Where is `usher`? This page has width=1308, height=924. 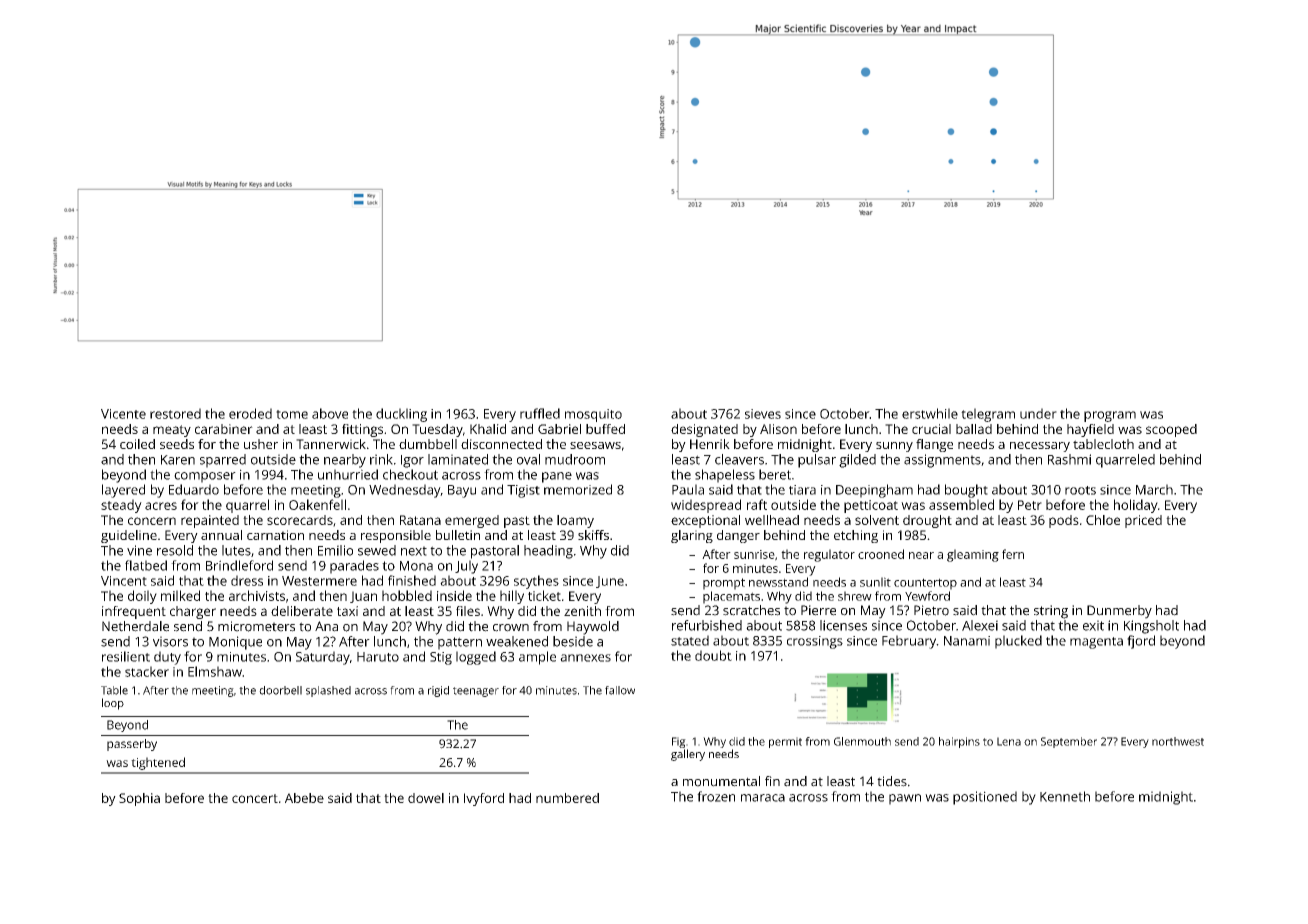
usher is located at coordinates (261, 444).
